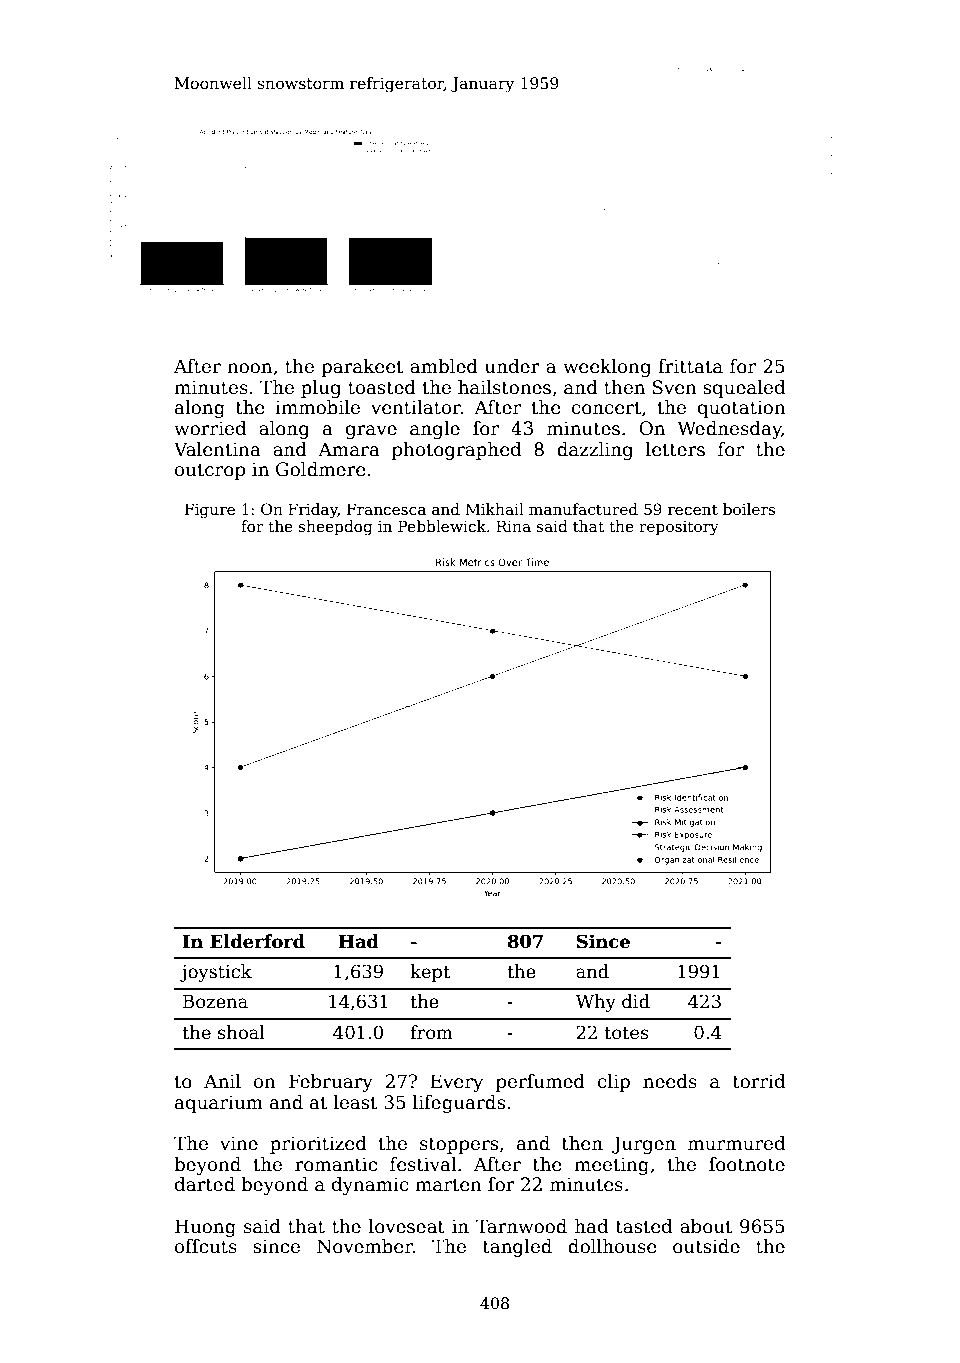 This document has width=960, height=1363. I want to click on offcuts, so click(206, 1246).
